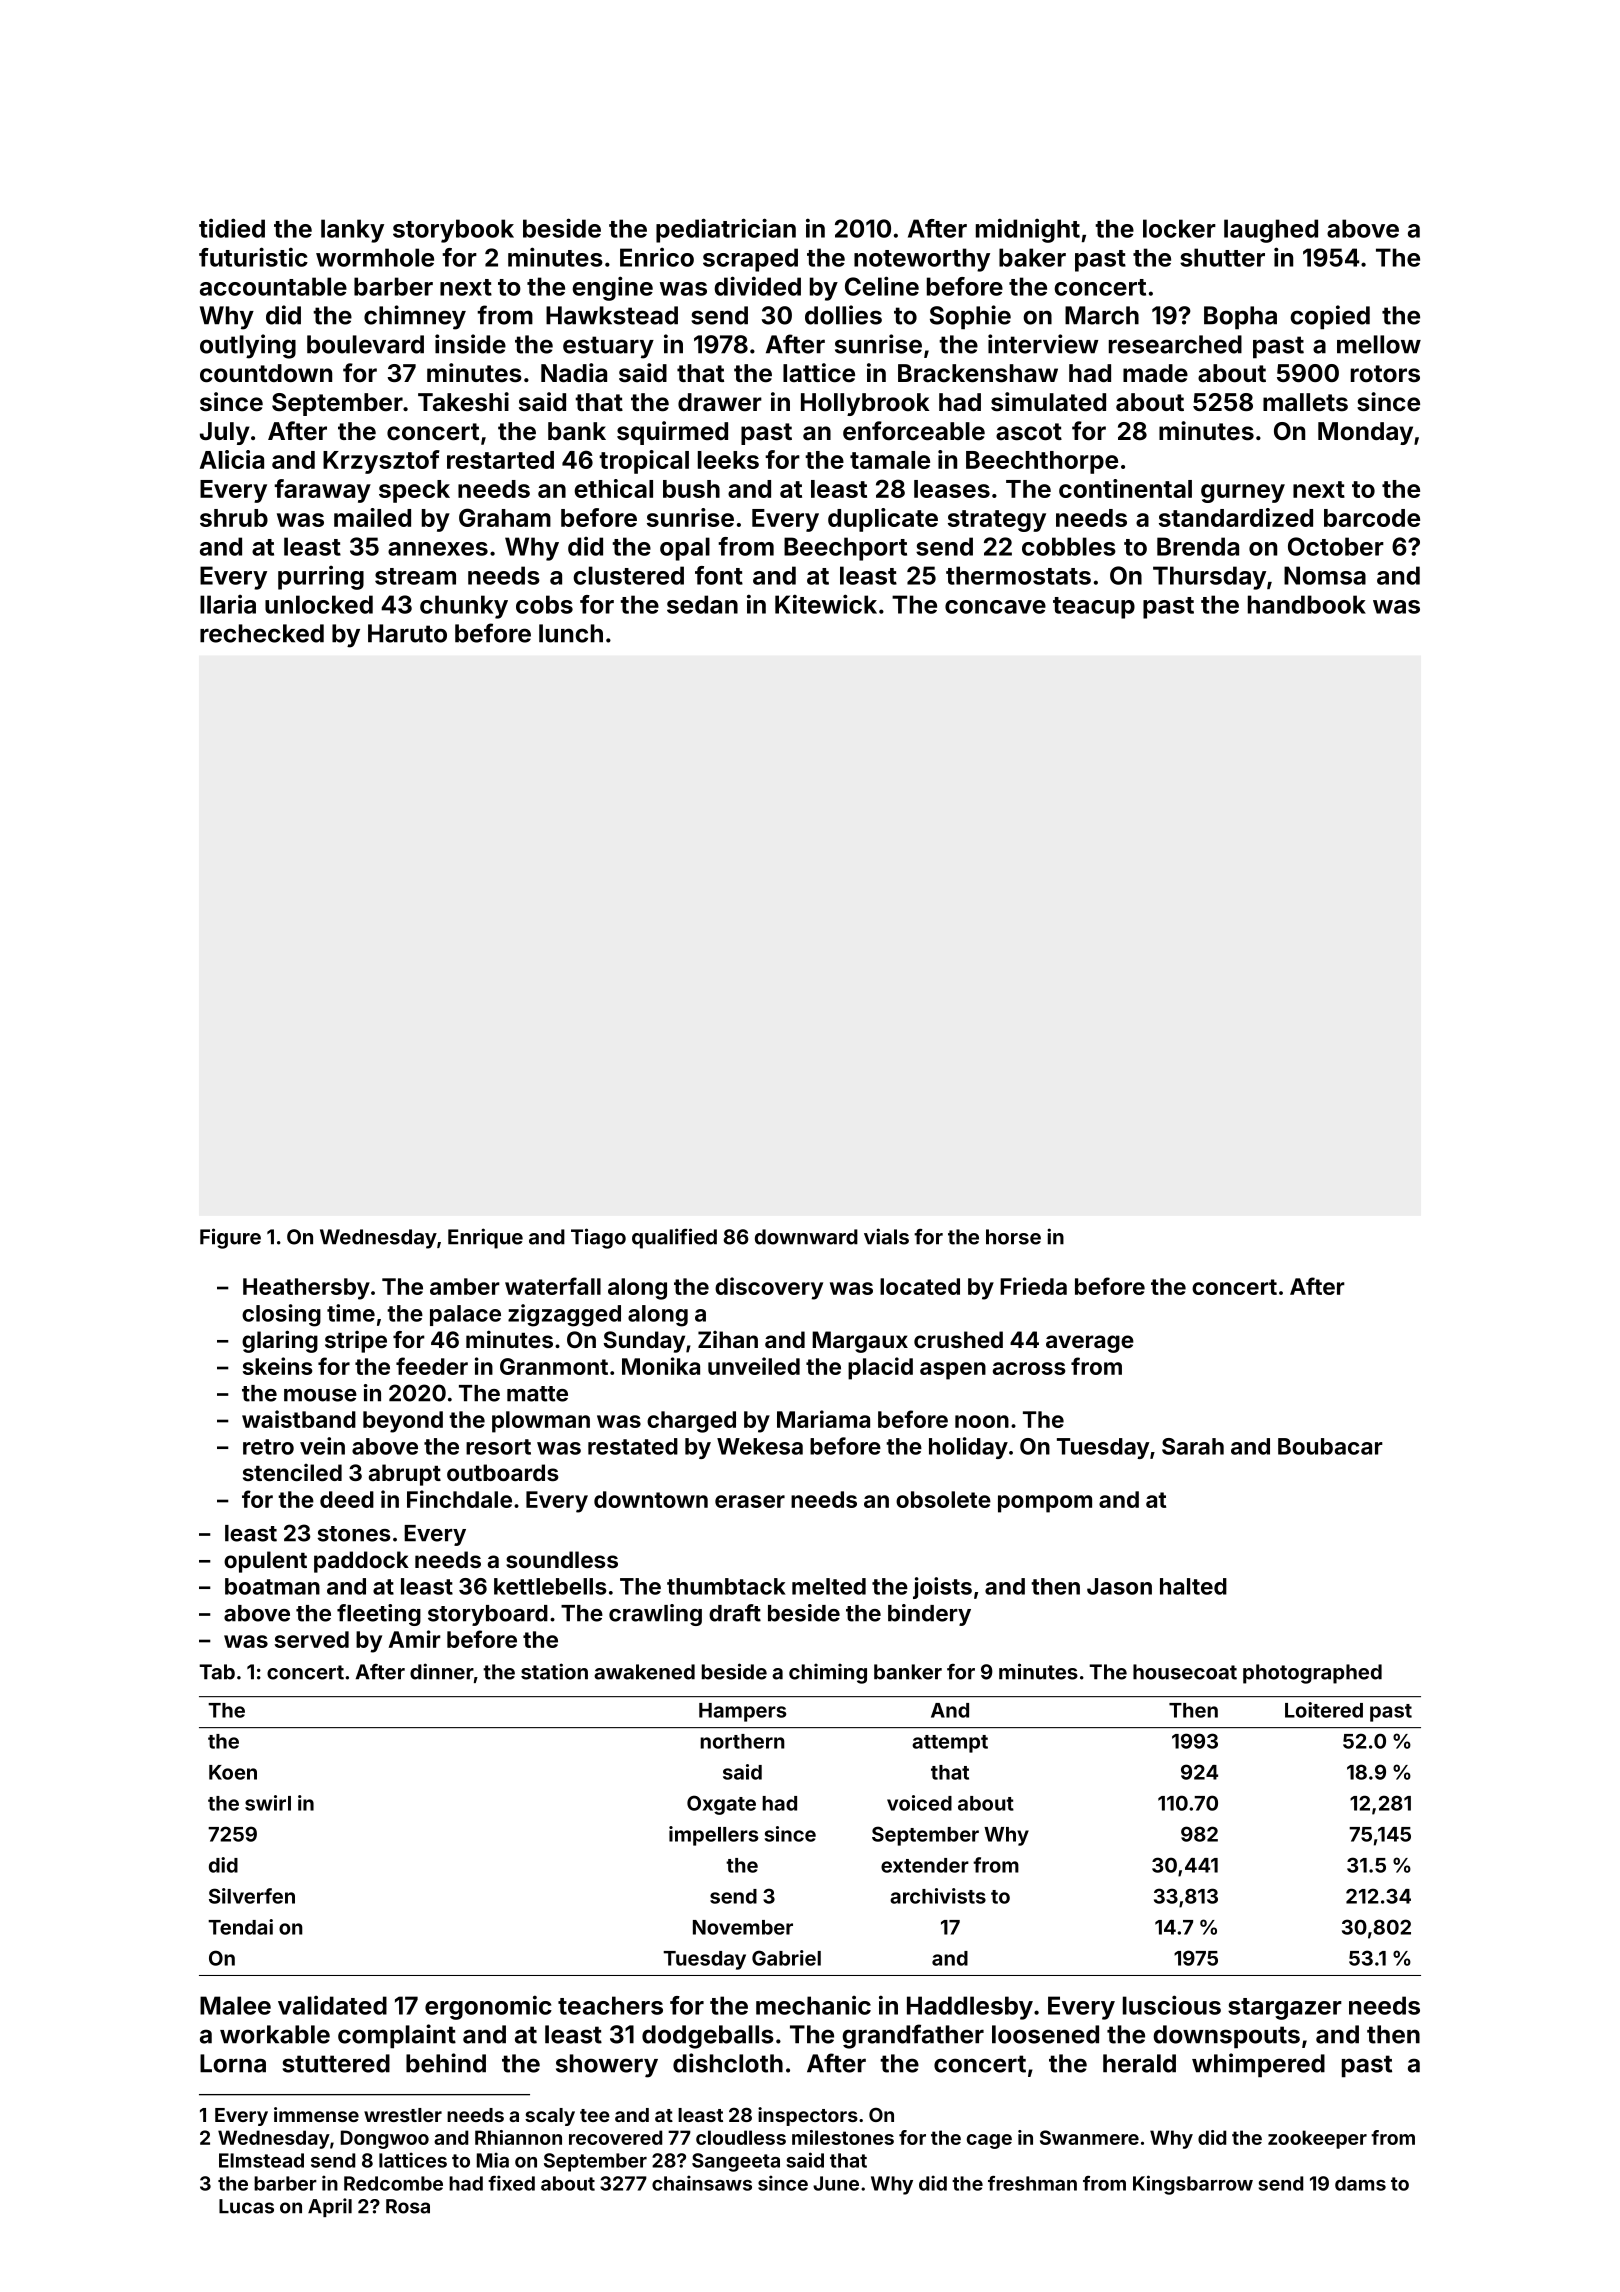 This document has width=1620, height=2292. I want to click on researched, so click(1175, 344).
